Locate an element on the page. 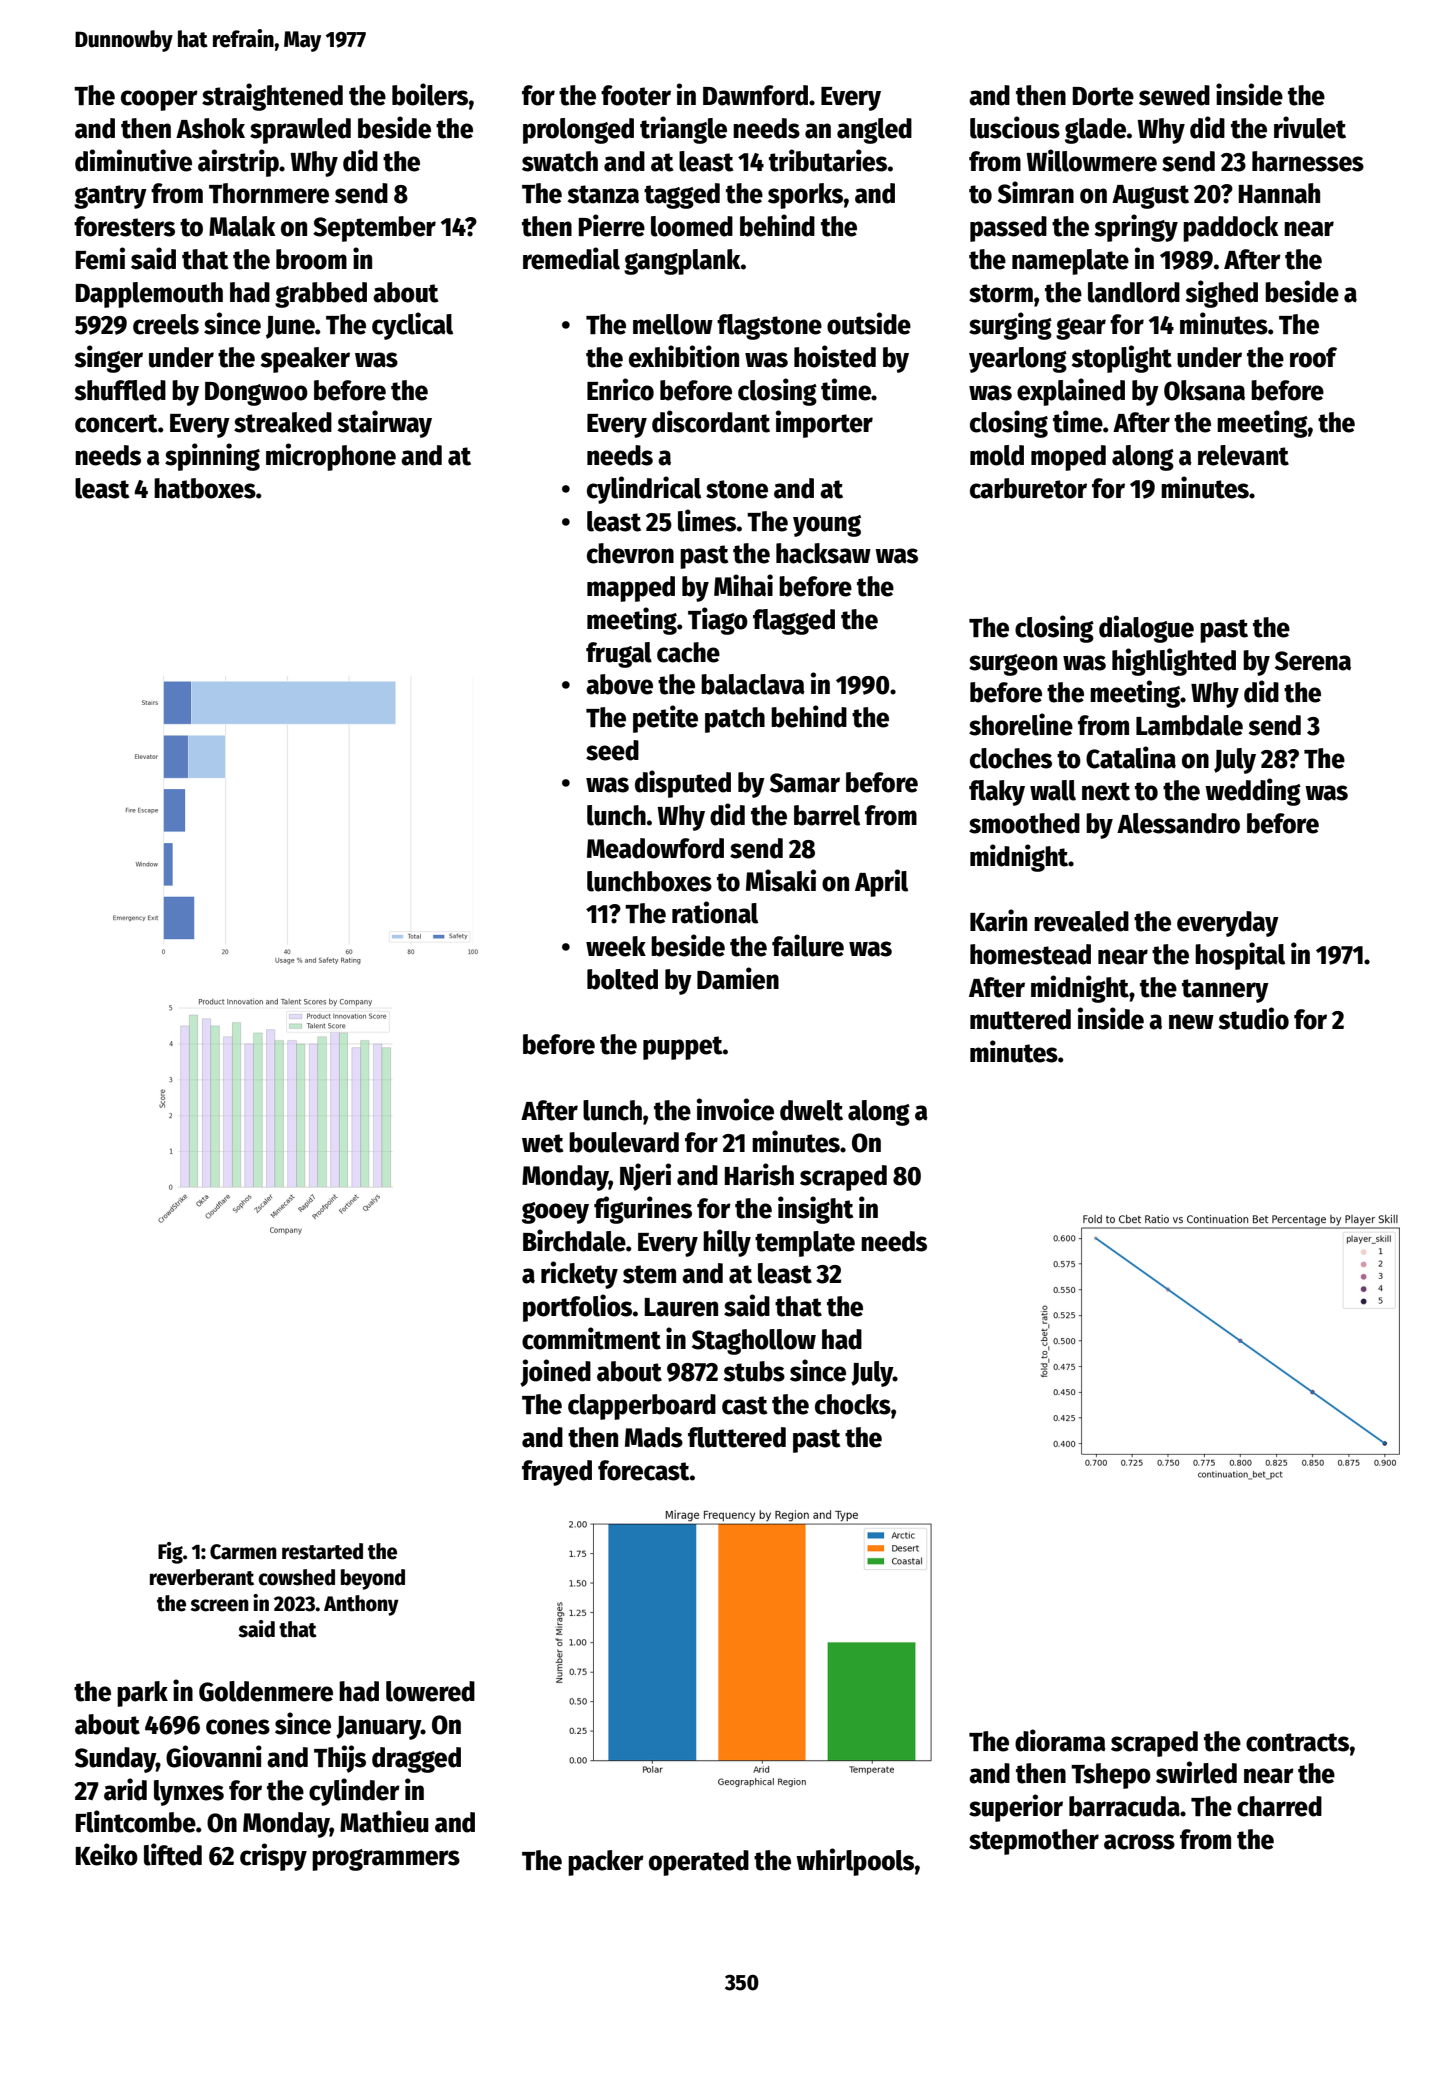 This document has width=1450, height=2100. flagged is located at coordinates (794, 622).
